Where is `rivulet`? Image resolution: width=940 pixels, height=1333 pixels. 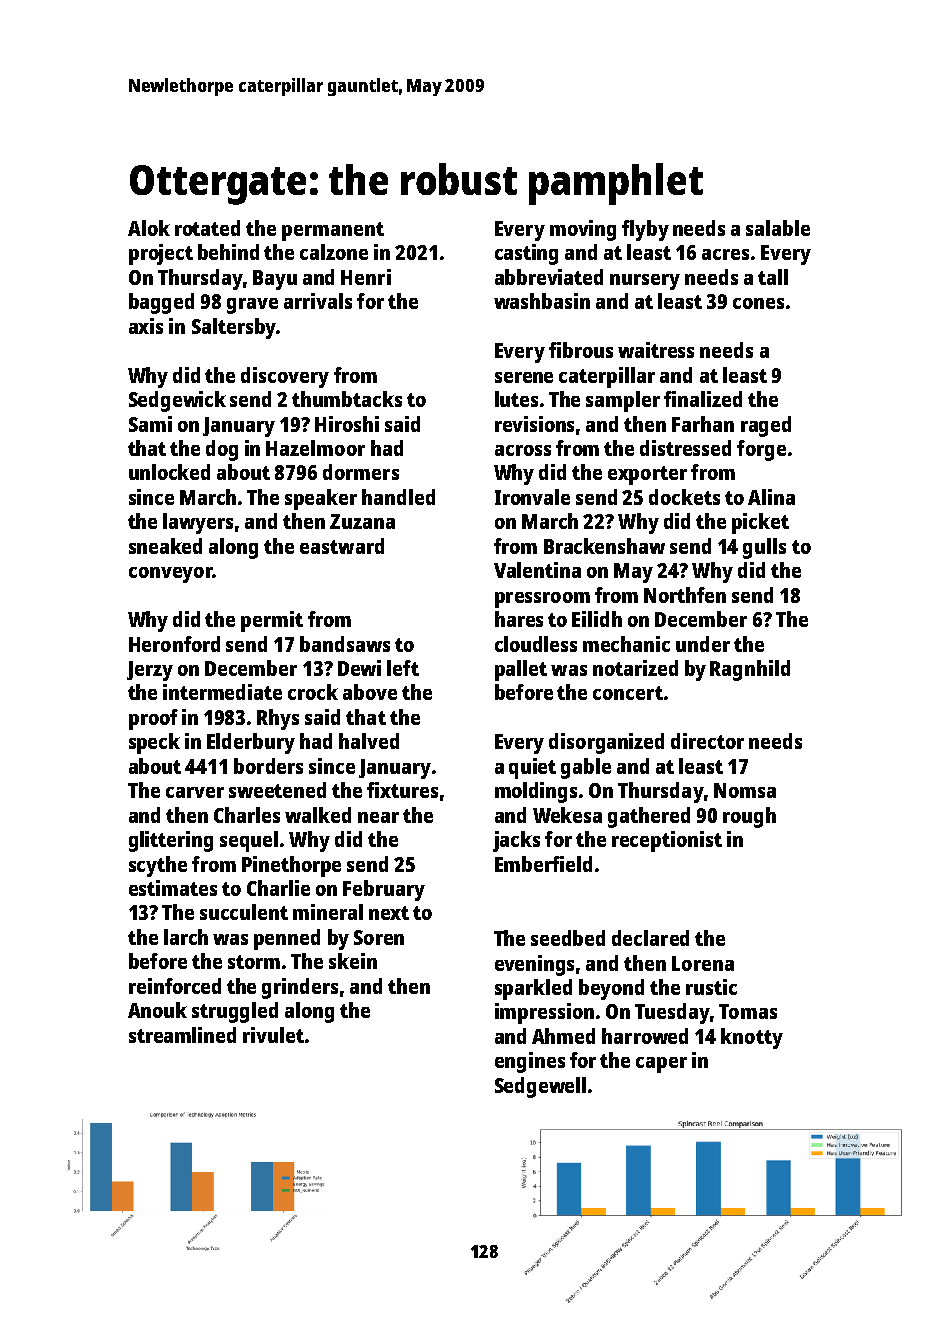
rivulet is located at coordinates (273, 1035).
